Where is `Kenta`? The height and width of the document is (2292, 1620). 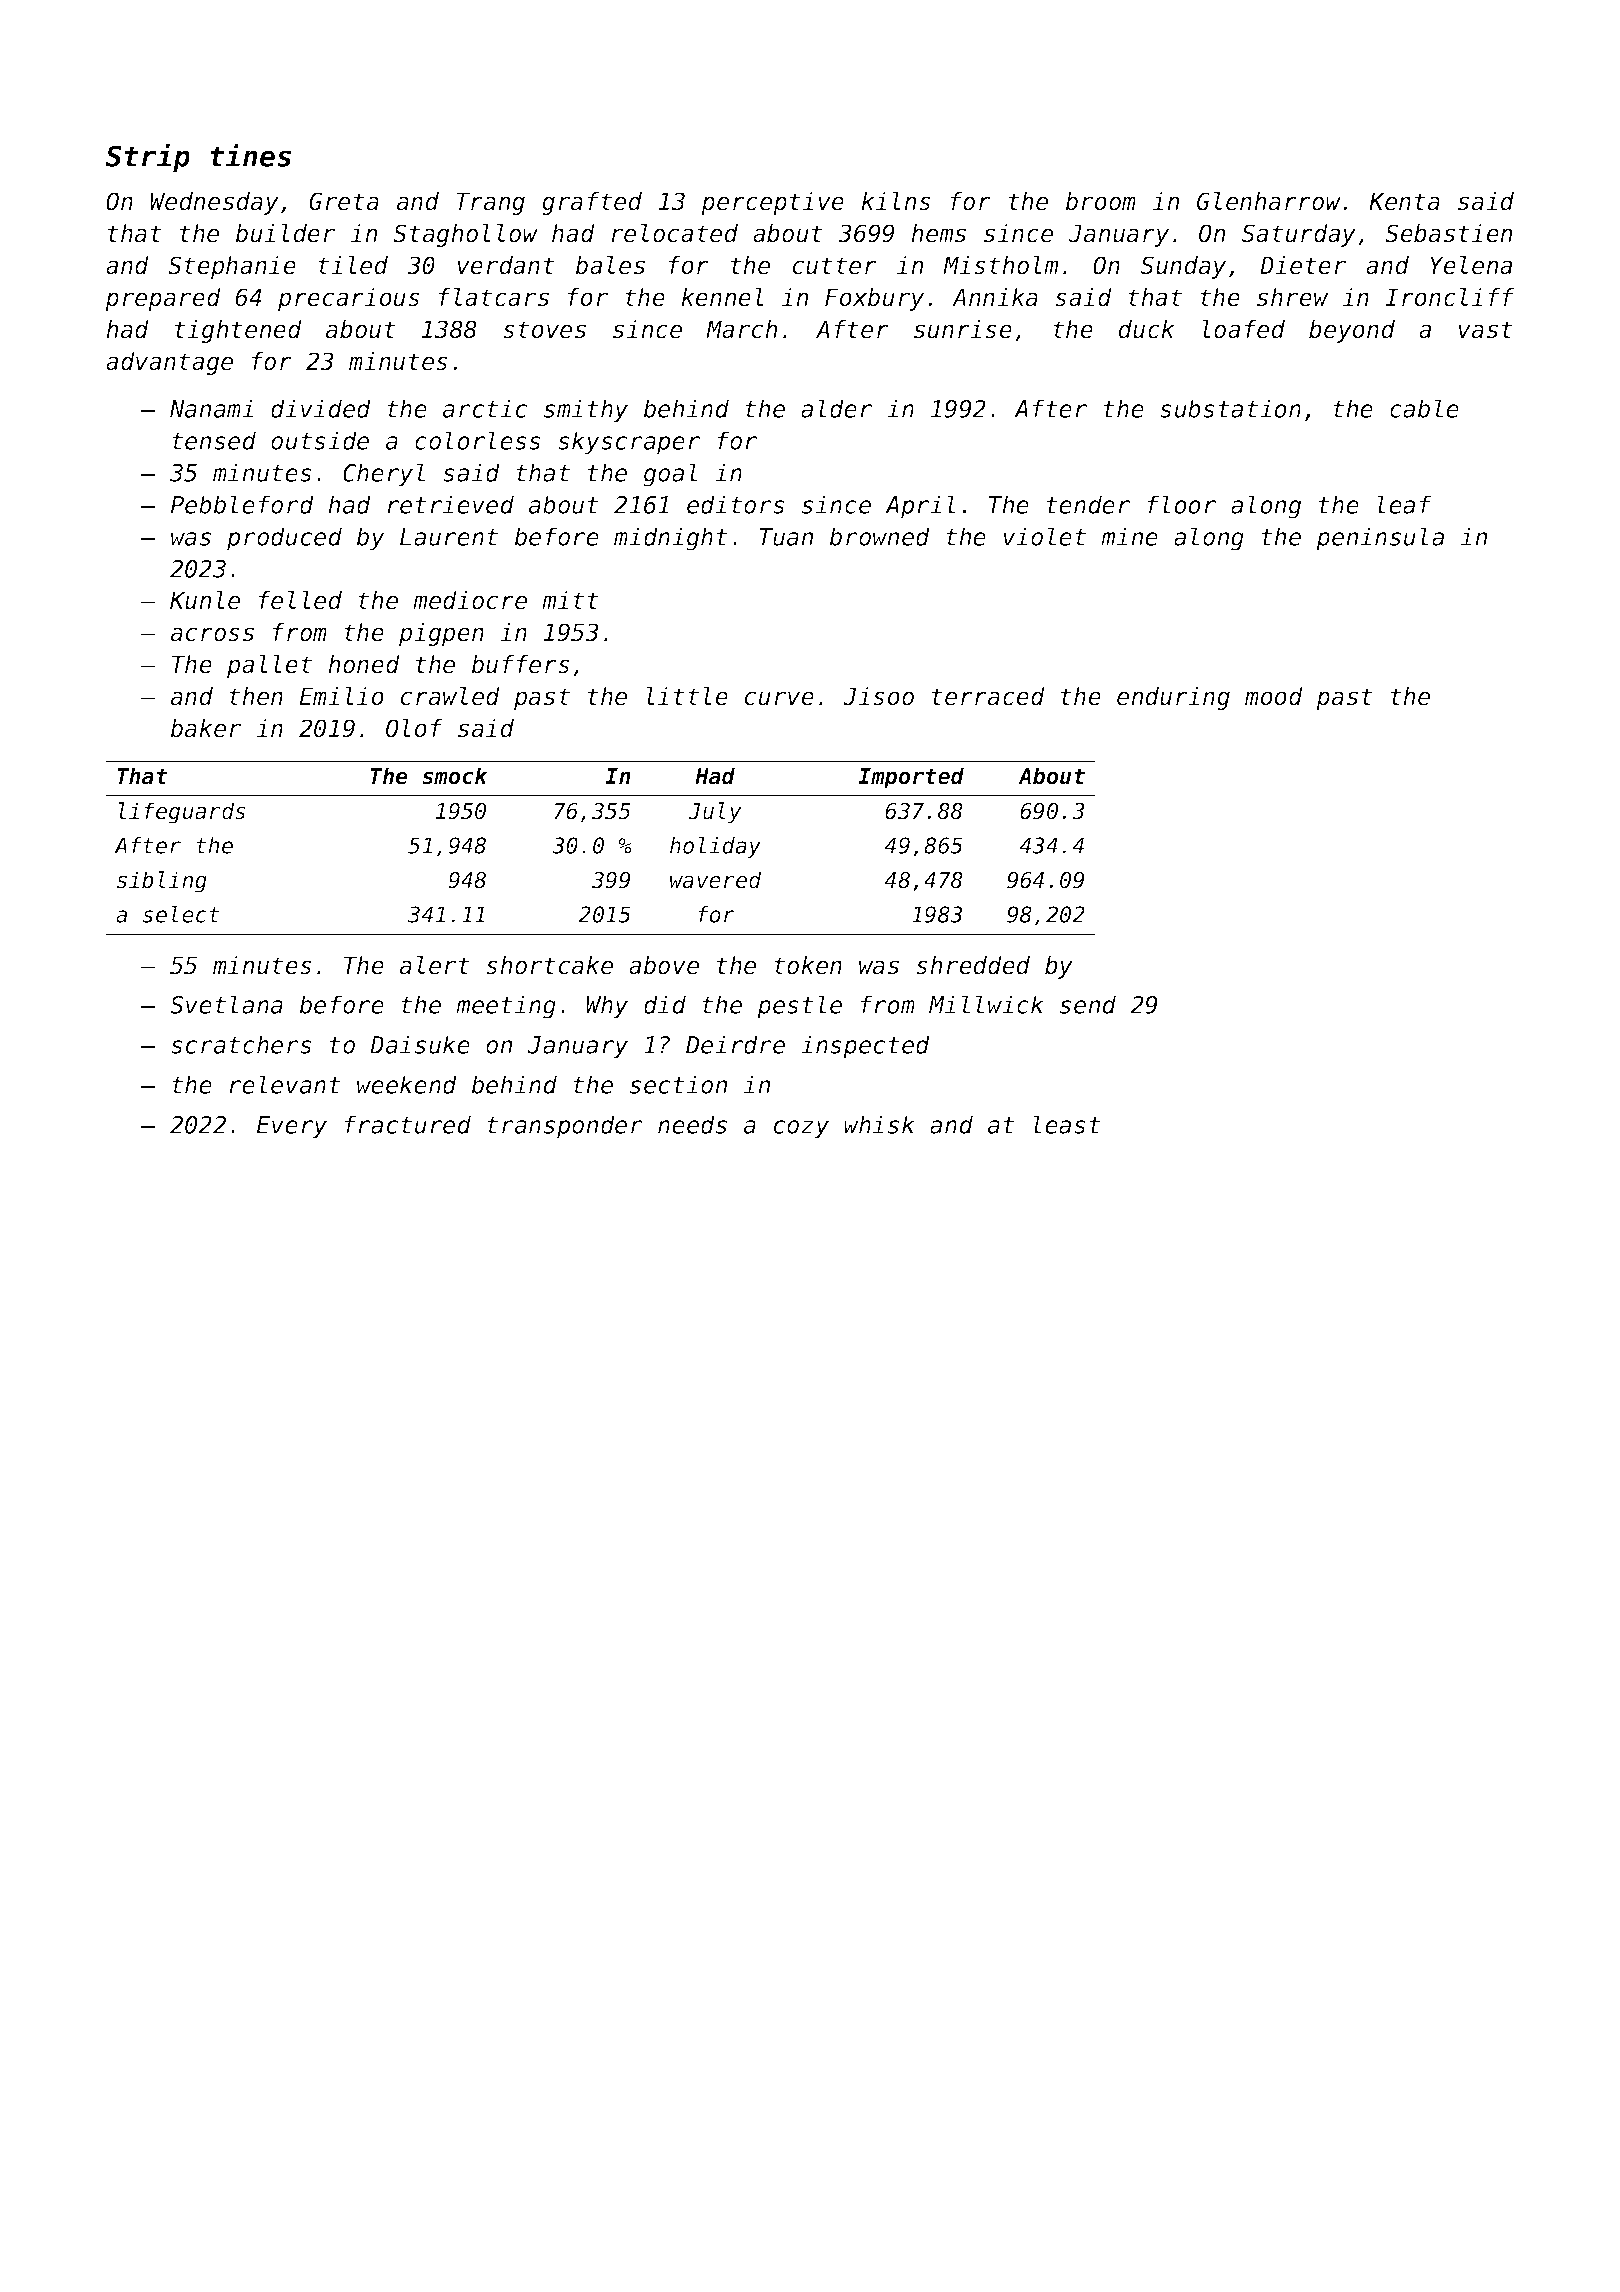
Kenta is located at coordinates (1404, 201).
